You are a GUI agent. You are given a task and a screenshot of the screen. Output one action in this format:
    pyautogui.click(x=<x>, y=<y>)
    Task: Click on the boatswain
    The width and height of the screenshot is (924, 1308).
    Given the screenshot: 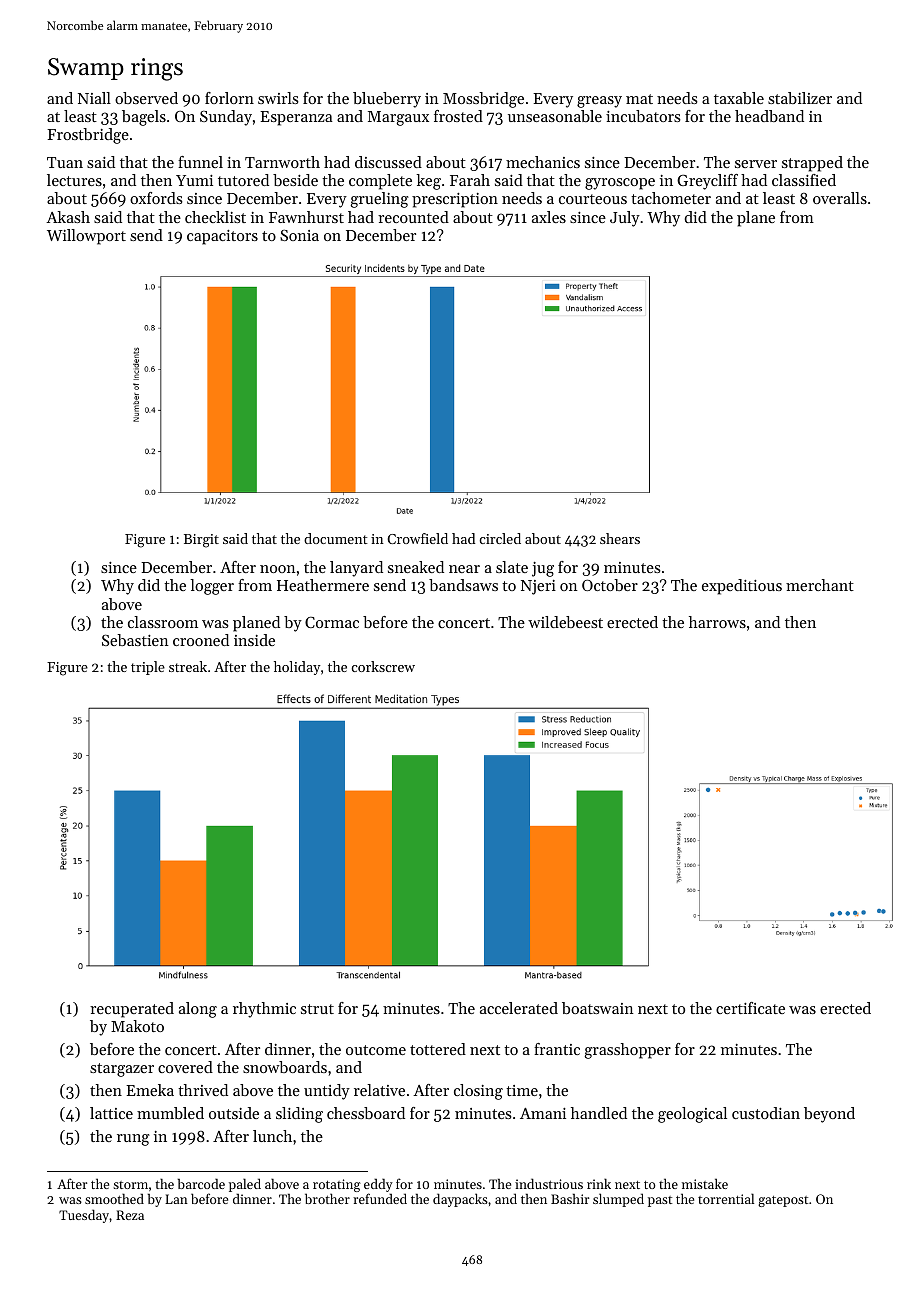 What is the action you would take?
    pyautogui.click(x=598, y=1008)
